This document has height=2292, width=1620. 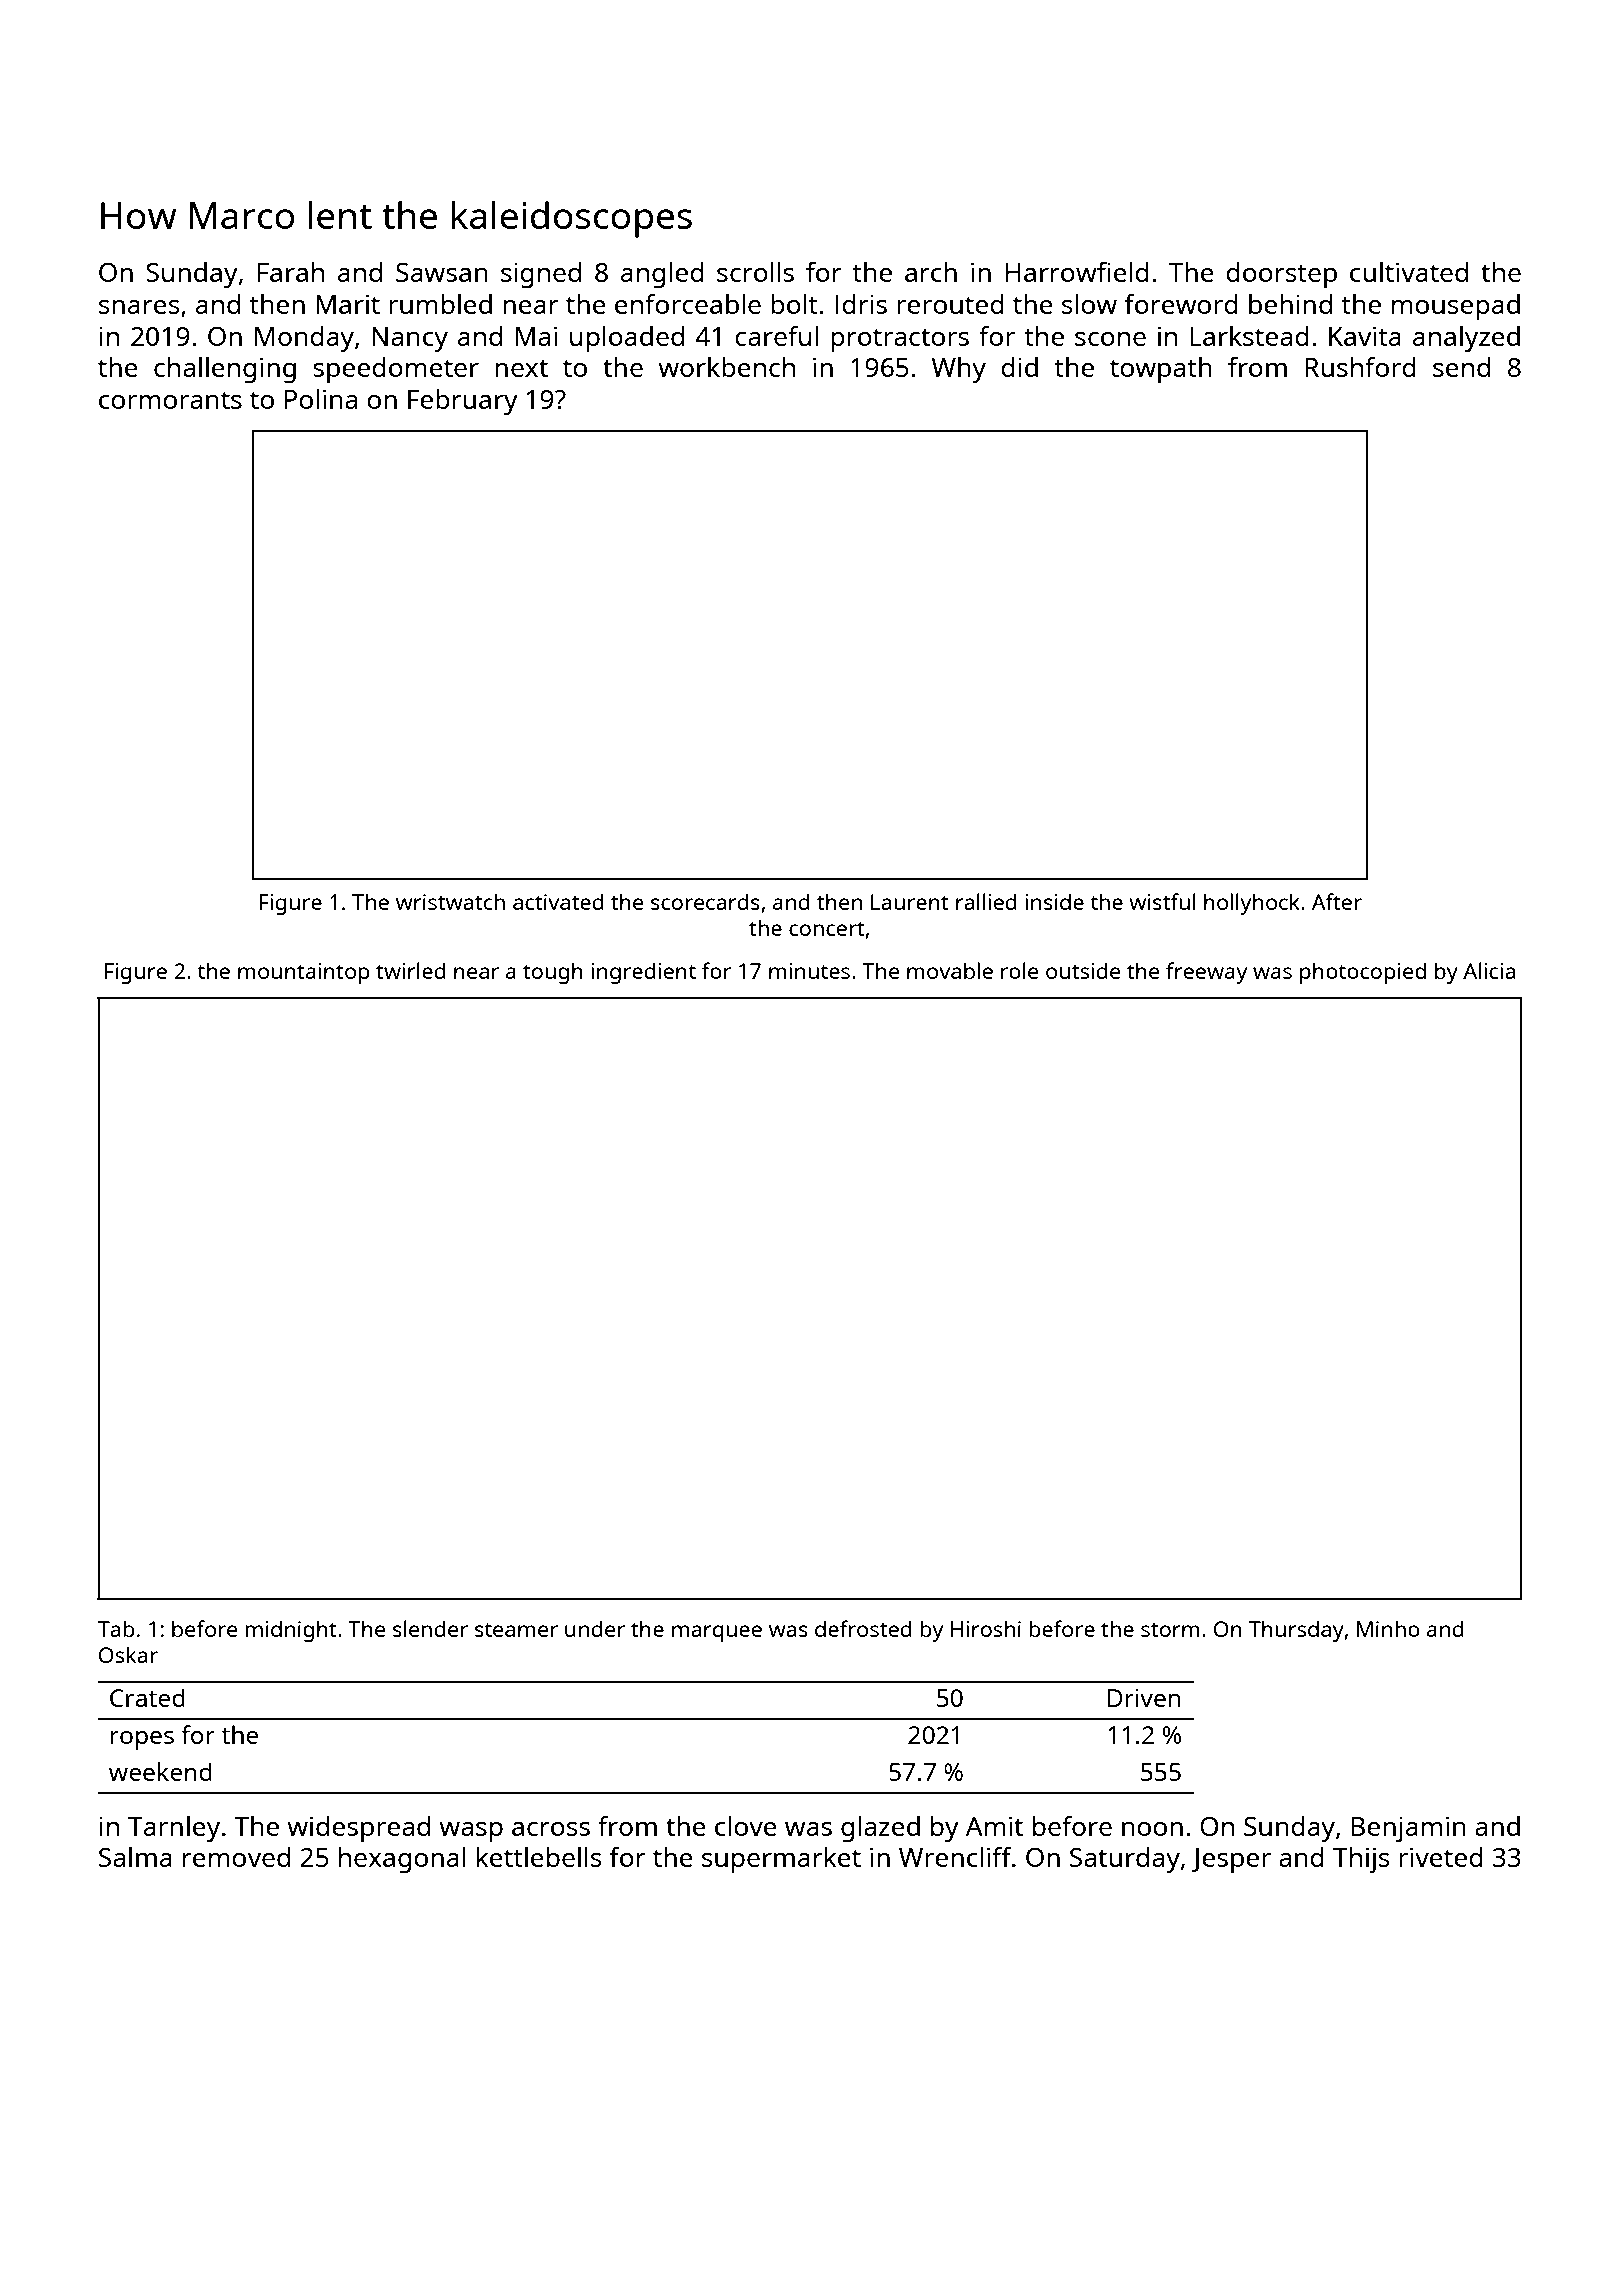 I want to click on workbench, so click(x=726, y=367).
